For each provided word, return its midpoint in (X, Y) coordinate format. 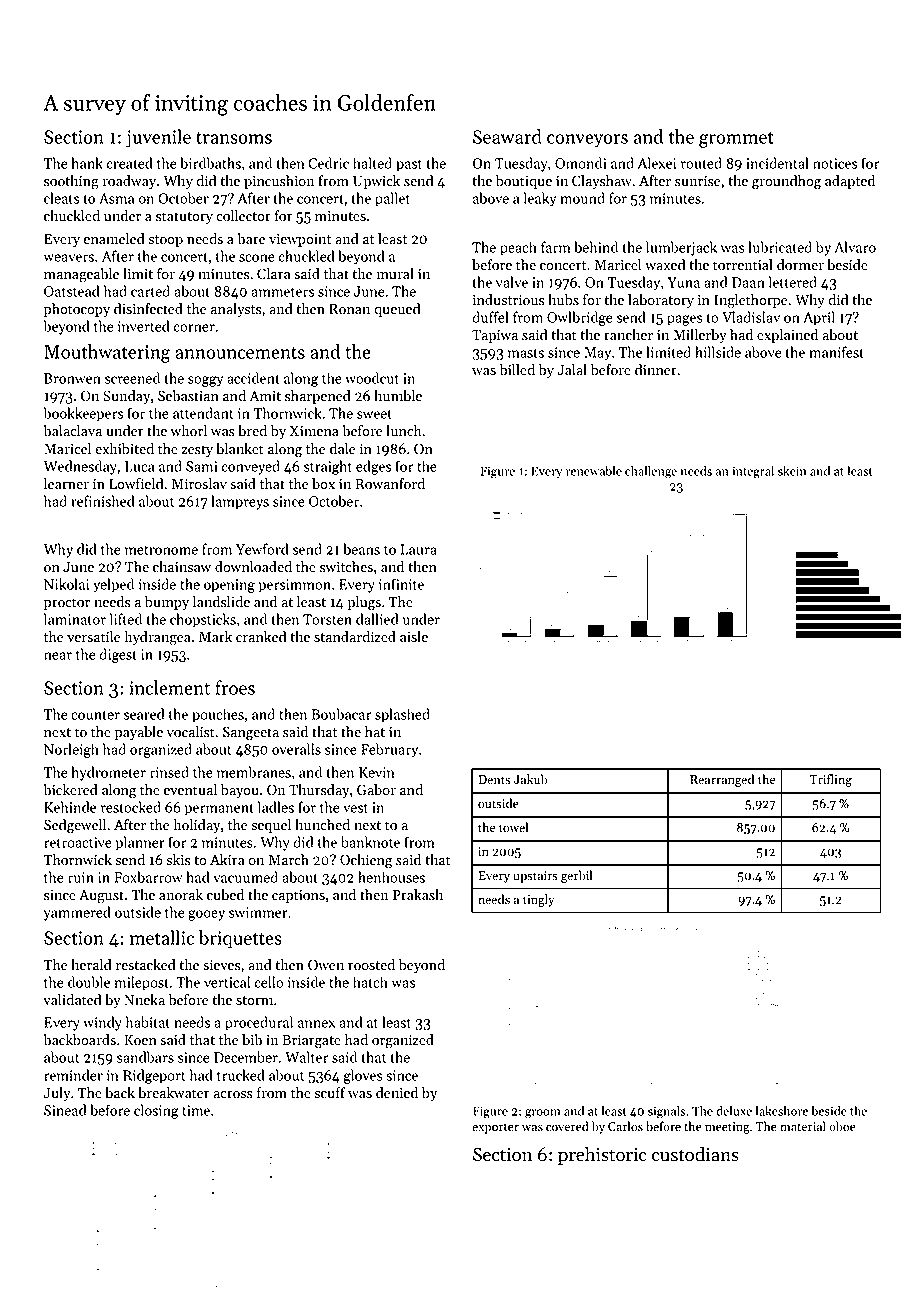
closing (156, 1111)
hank (87, 163)
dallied (377, 619)
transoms (234, 138)
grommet (736, 140)
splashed (402, 715)
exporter (495, 1128)
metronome (161, 550)
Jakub (530, 779)
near (58, 656)
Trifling (831, 780)
